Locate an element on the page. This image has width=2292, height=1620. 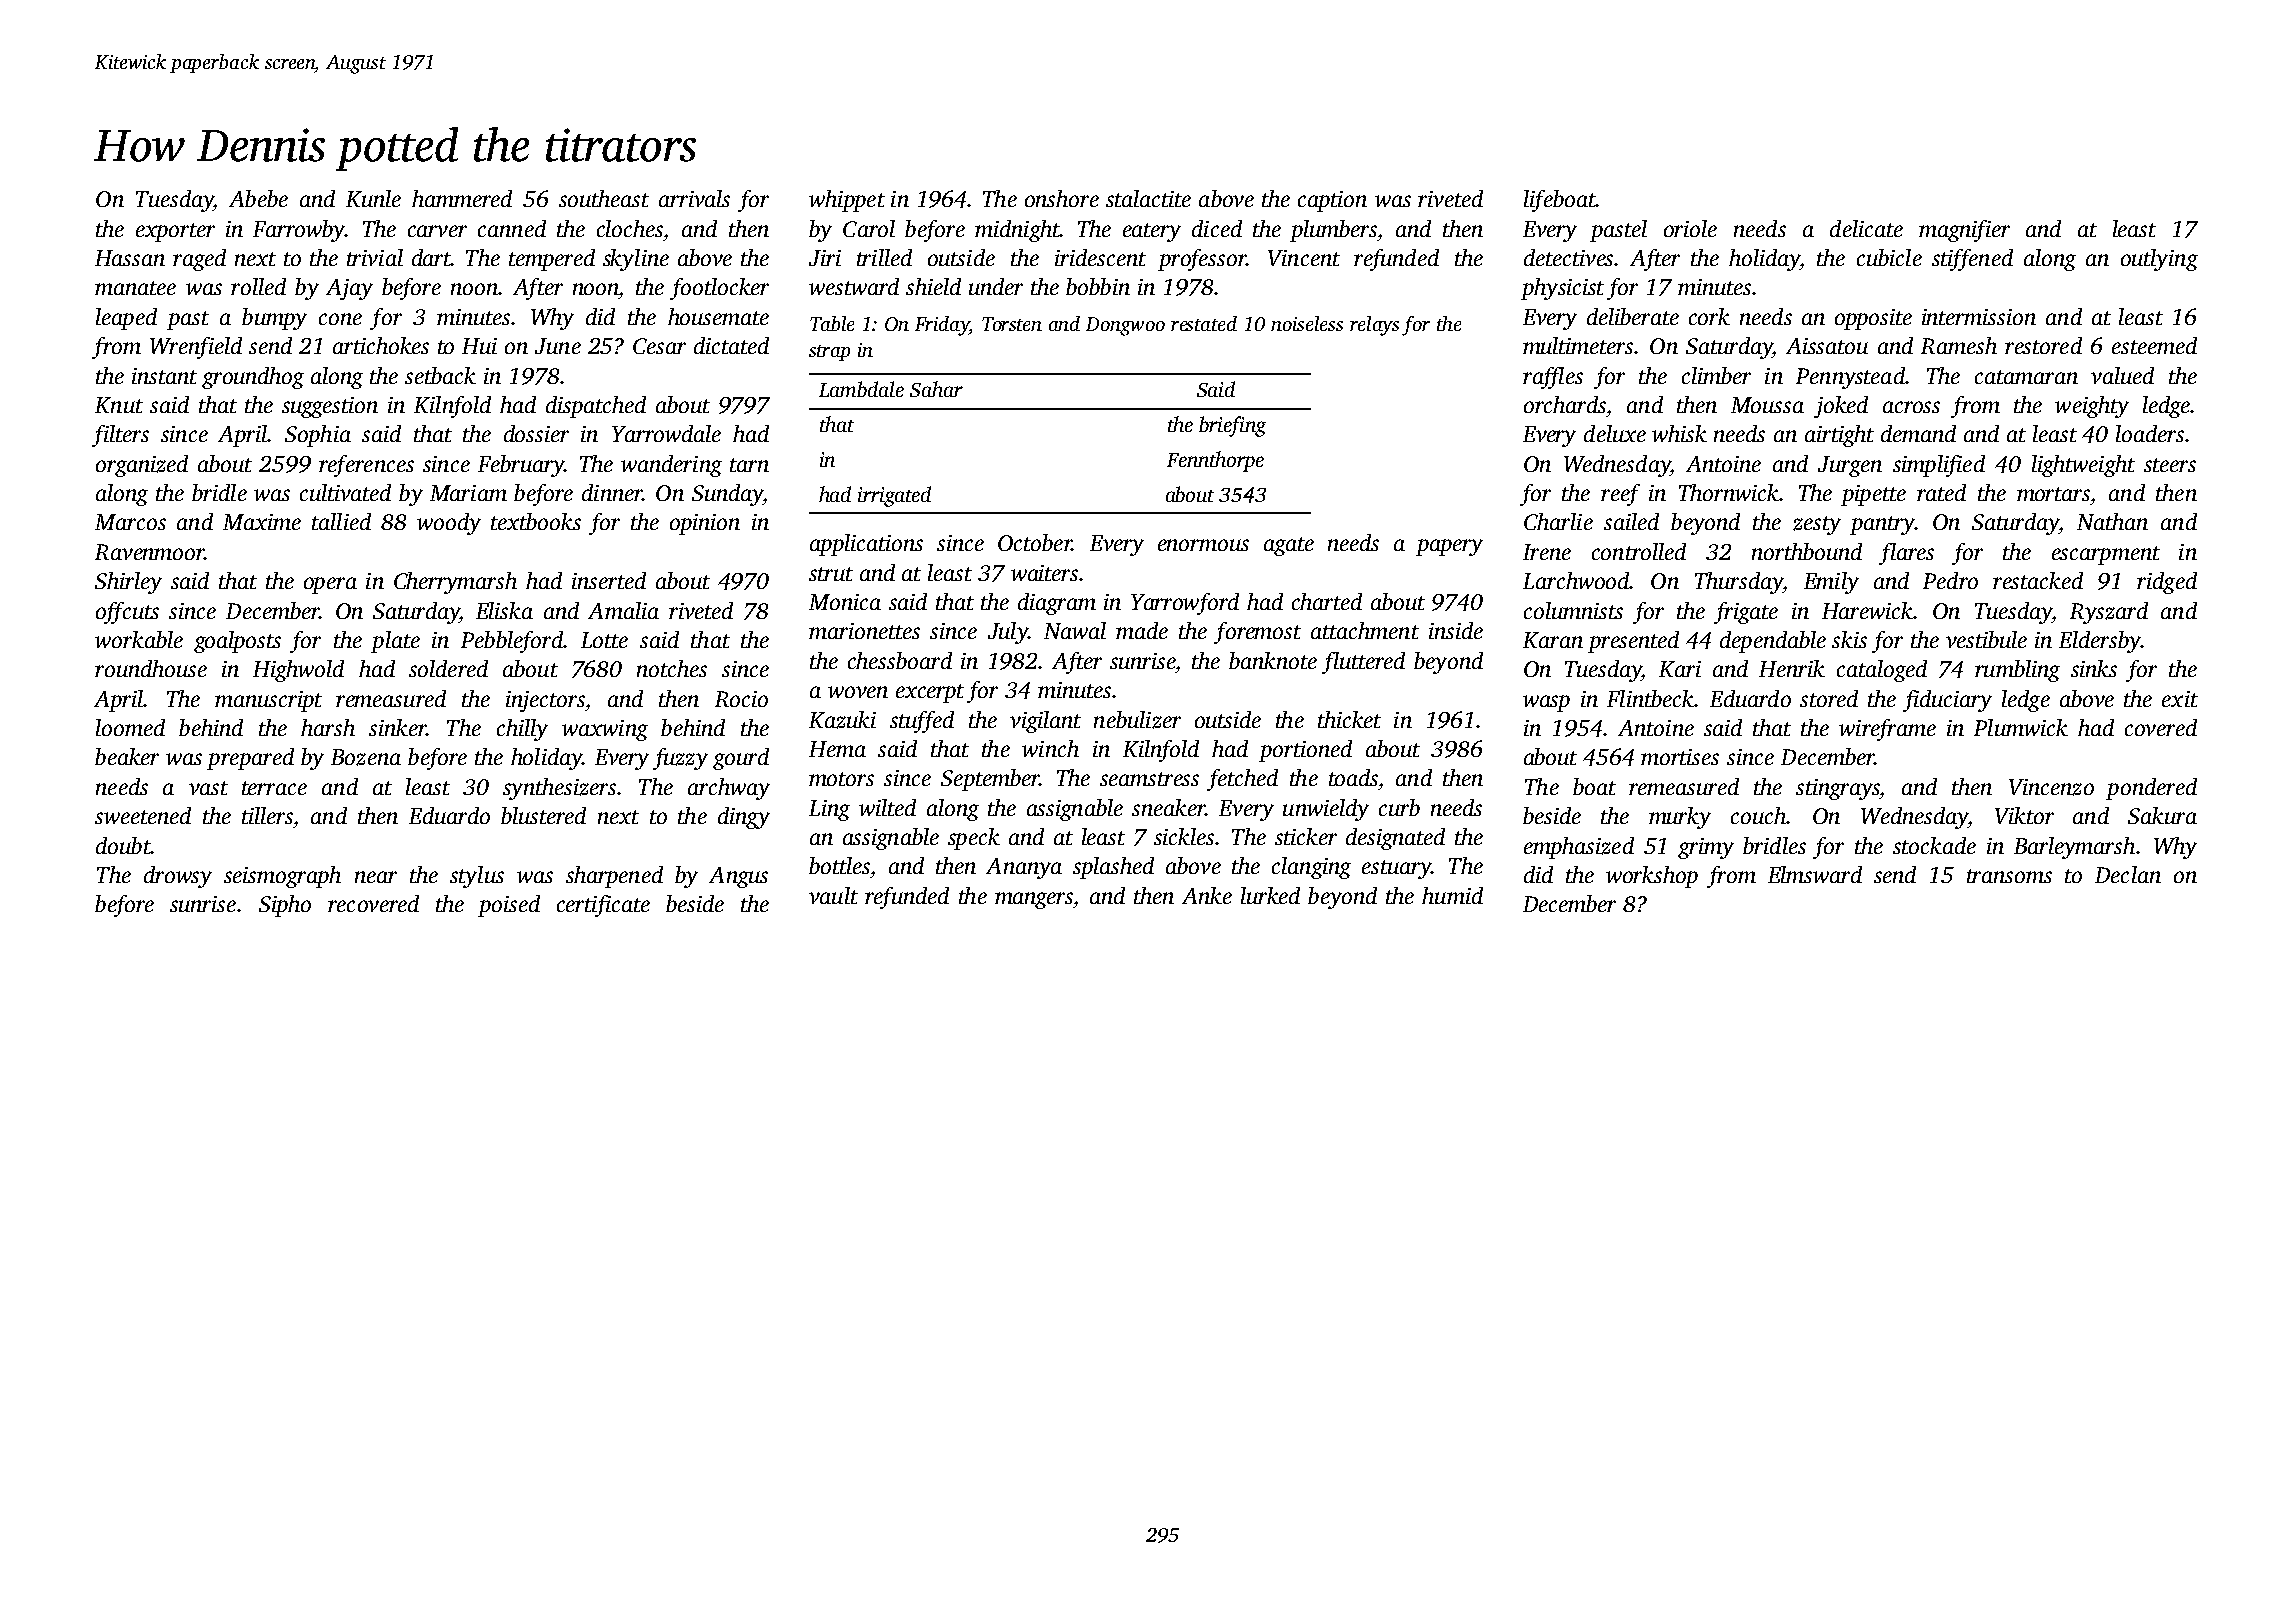
westward is located at coordinates (854, 286).
